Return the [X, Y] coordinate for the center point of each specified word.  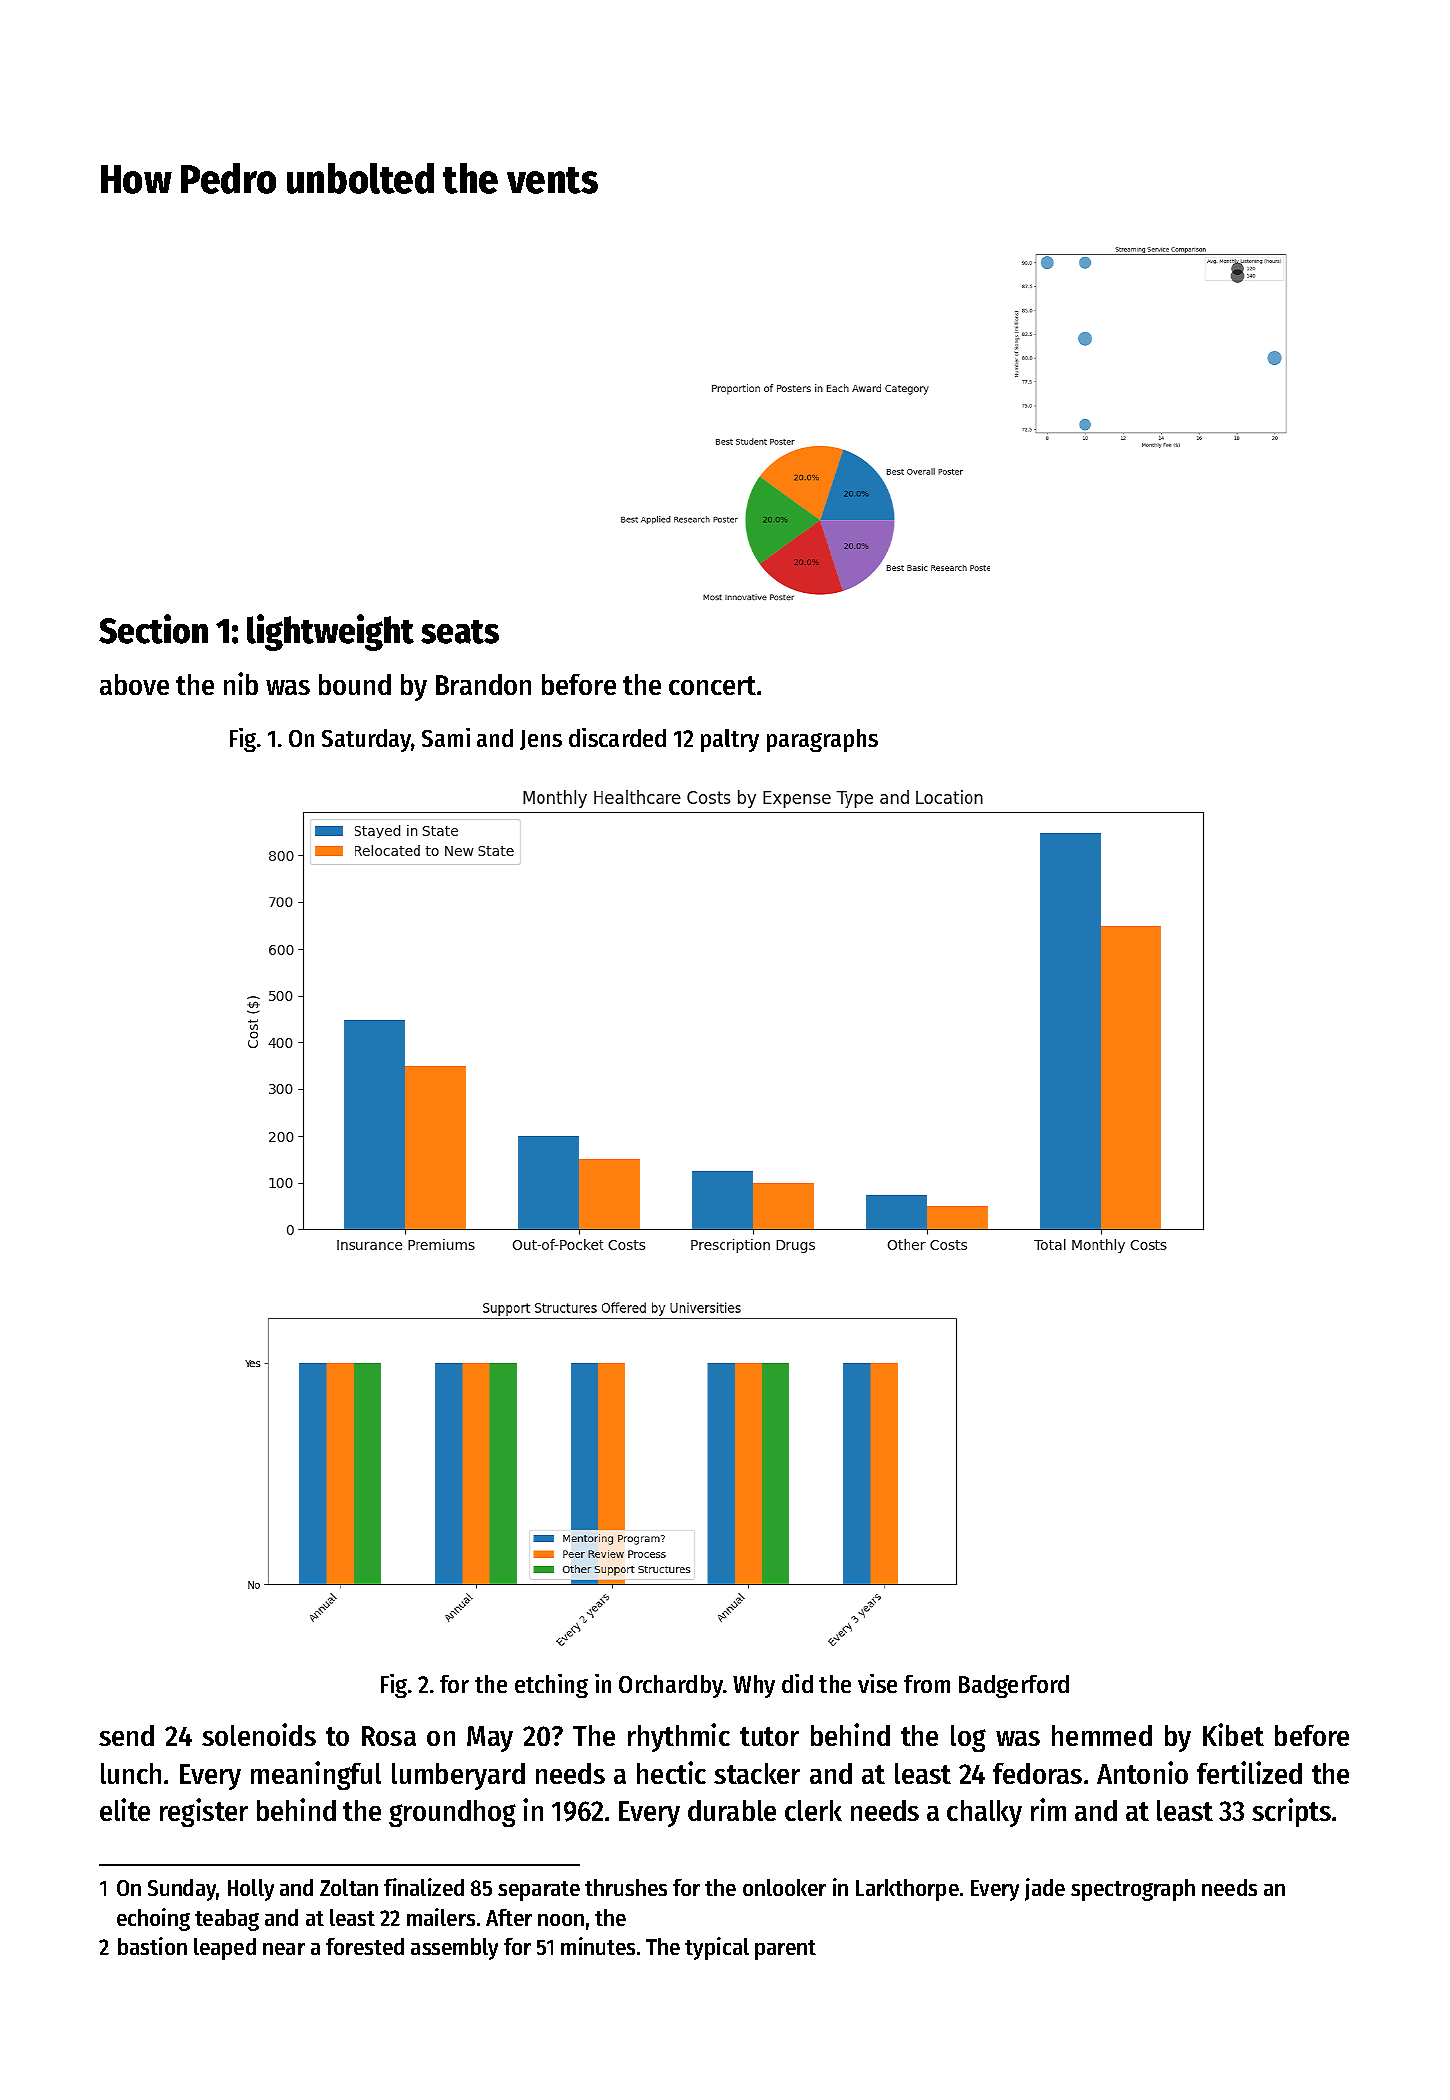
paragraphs [822, 740]
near [284, 1949]
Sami [446, 737]
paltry [730, 740]
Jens [541, 740]
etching [551, 1686]
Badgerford [1014, 1686]
